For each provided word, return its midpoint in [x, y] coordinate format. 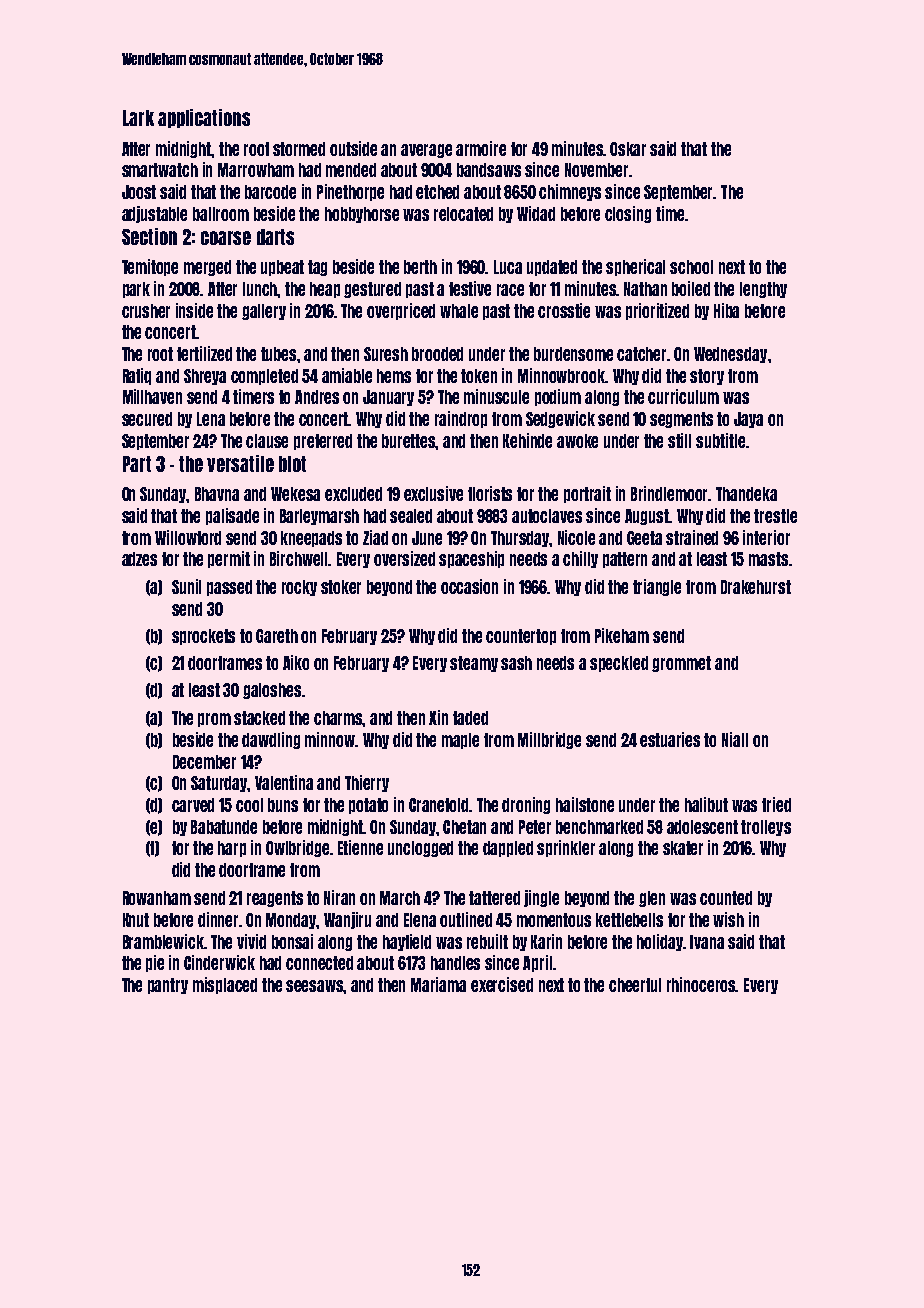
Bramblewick [164, 941]
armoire [481, 148]
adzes [139, 559]
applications [204, 118]
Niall [735, 739]
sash [516, 663]
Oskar [628, 149]
